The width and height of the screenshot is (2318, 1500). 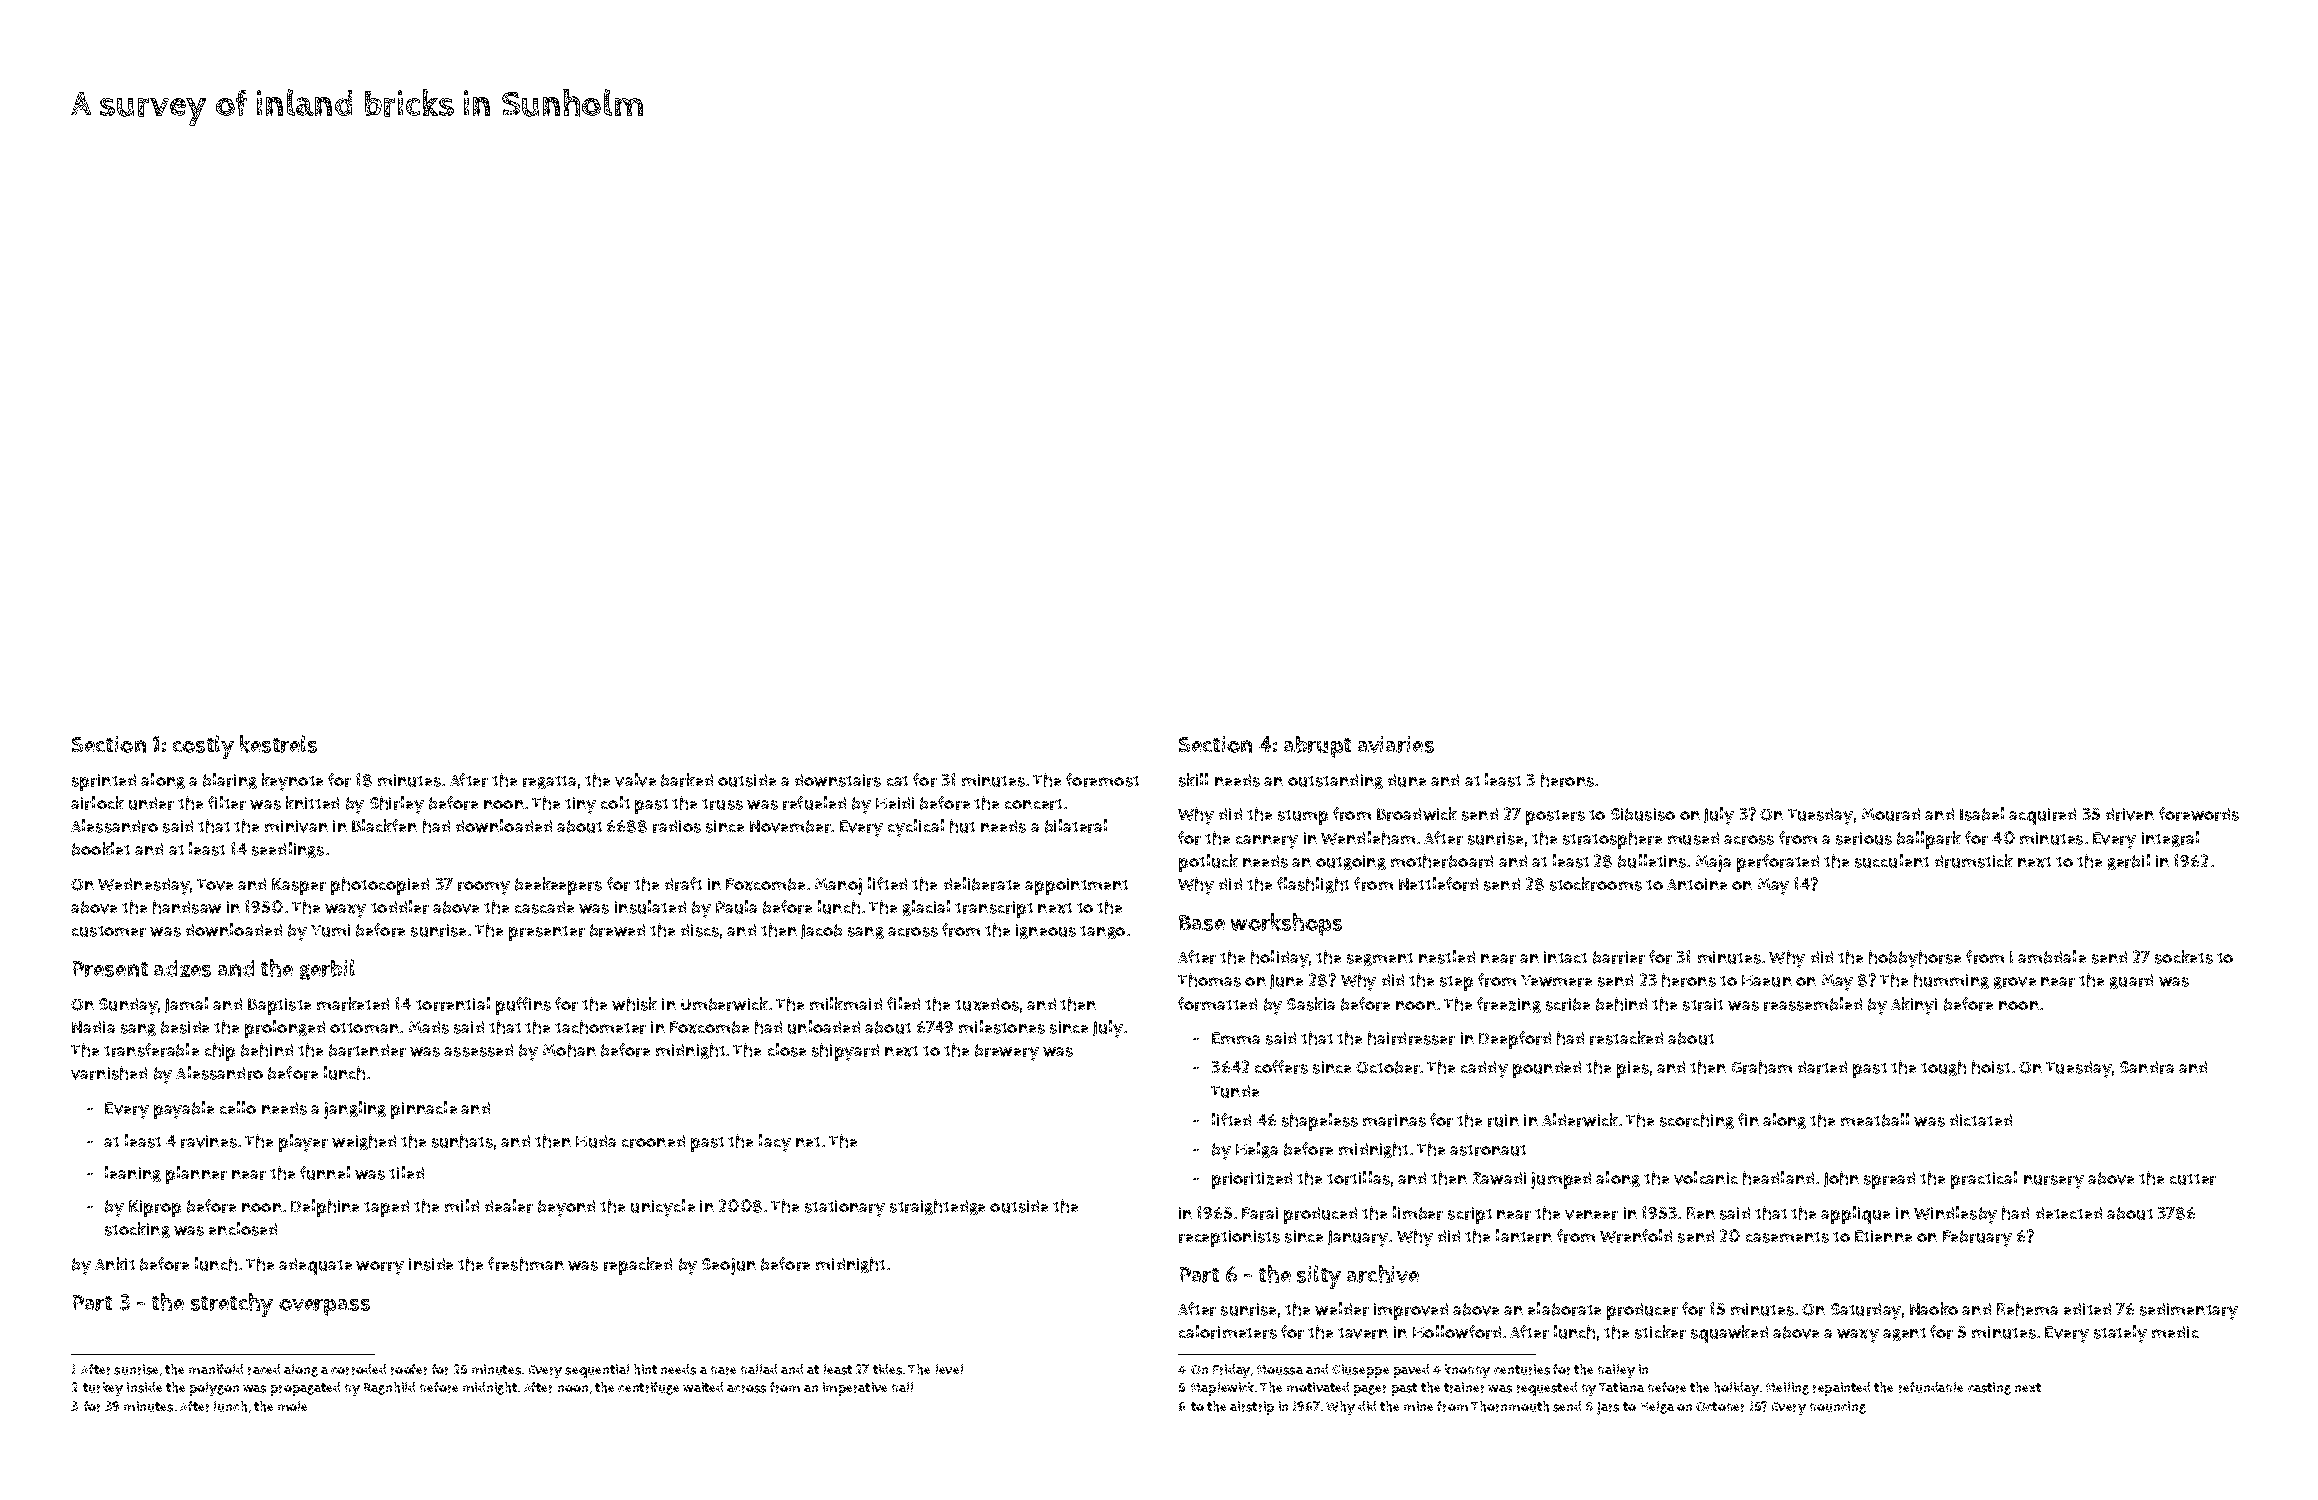 What do you see at coordinates (1351, 862) in the screenshot?
I see `outgoing` at bounding box center [1351, 862].
